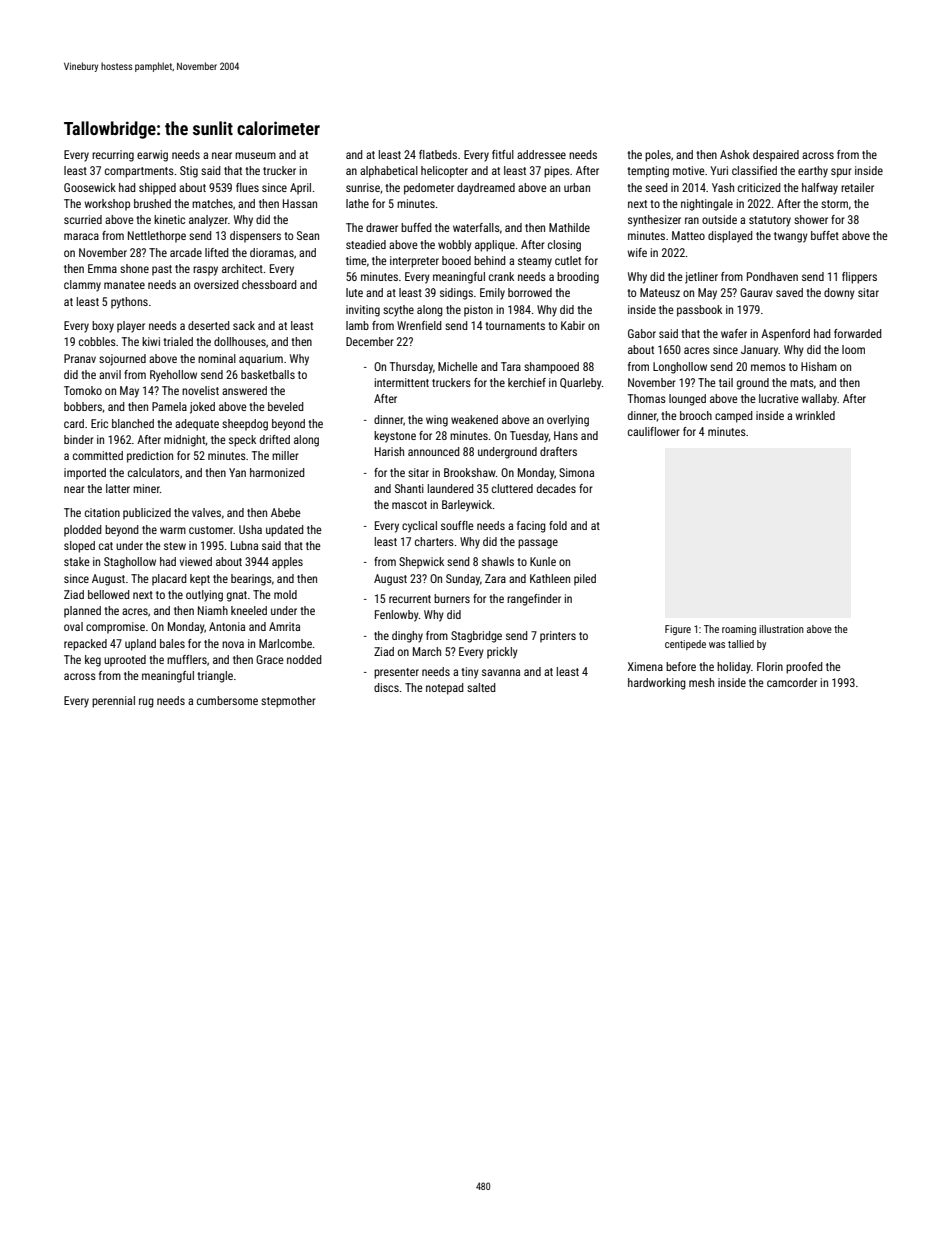 The height and width of the page is (1233, 952). Describe the element at coordinates (568, 421) in the page. I see `overlying` at that location.
